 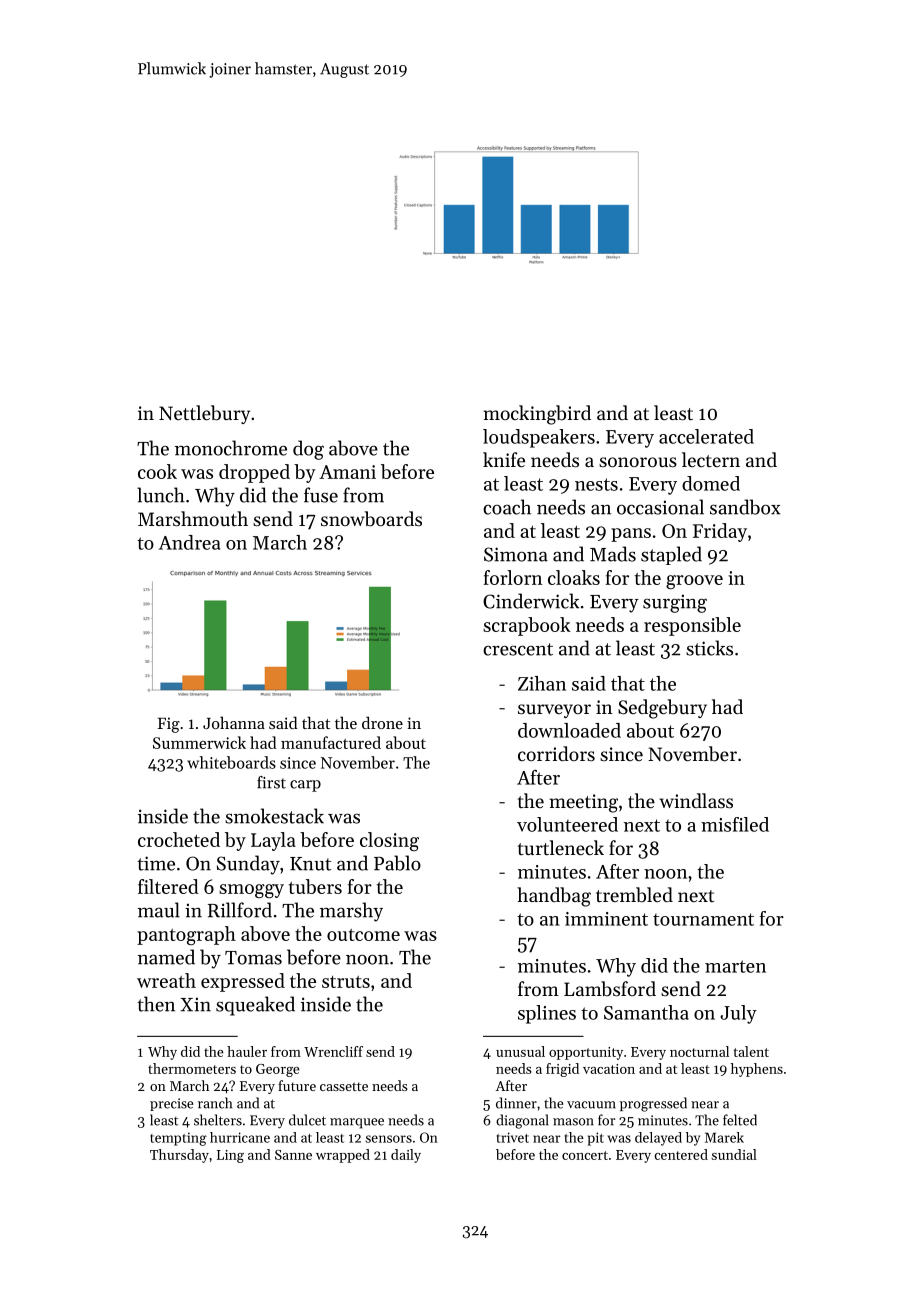 What do you see at coordinates (204, 414) in the screenshot?
I see `Nettlebury` at bounding box center [204, 414].
